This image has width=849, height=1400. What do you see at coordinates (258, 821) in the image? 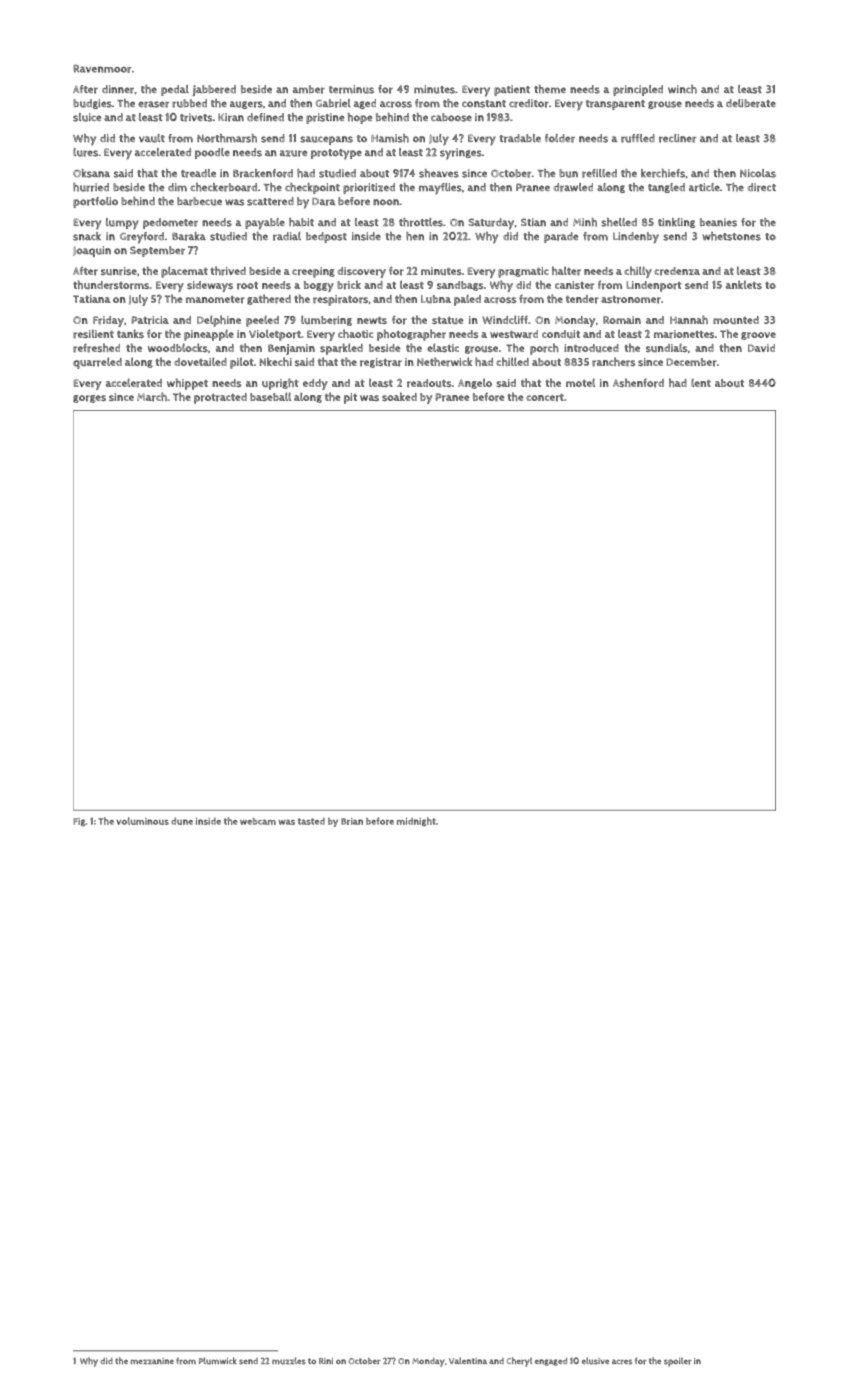
I see `webcam` at bounding box center [258, 821].
